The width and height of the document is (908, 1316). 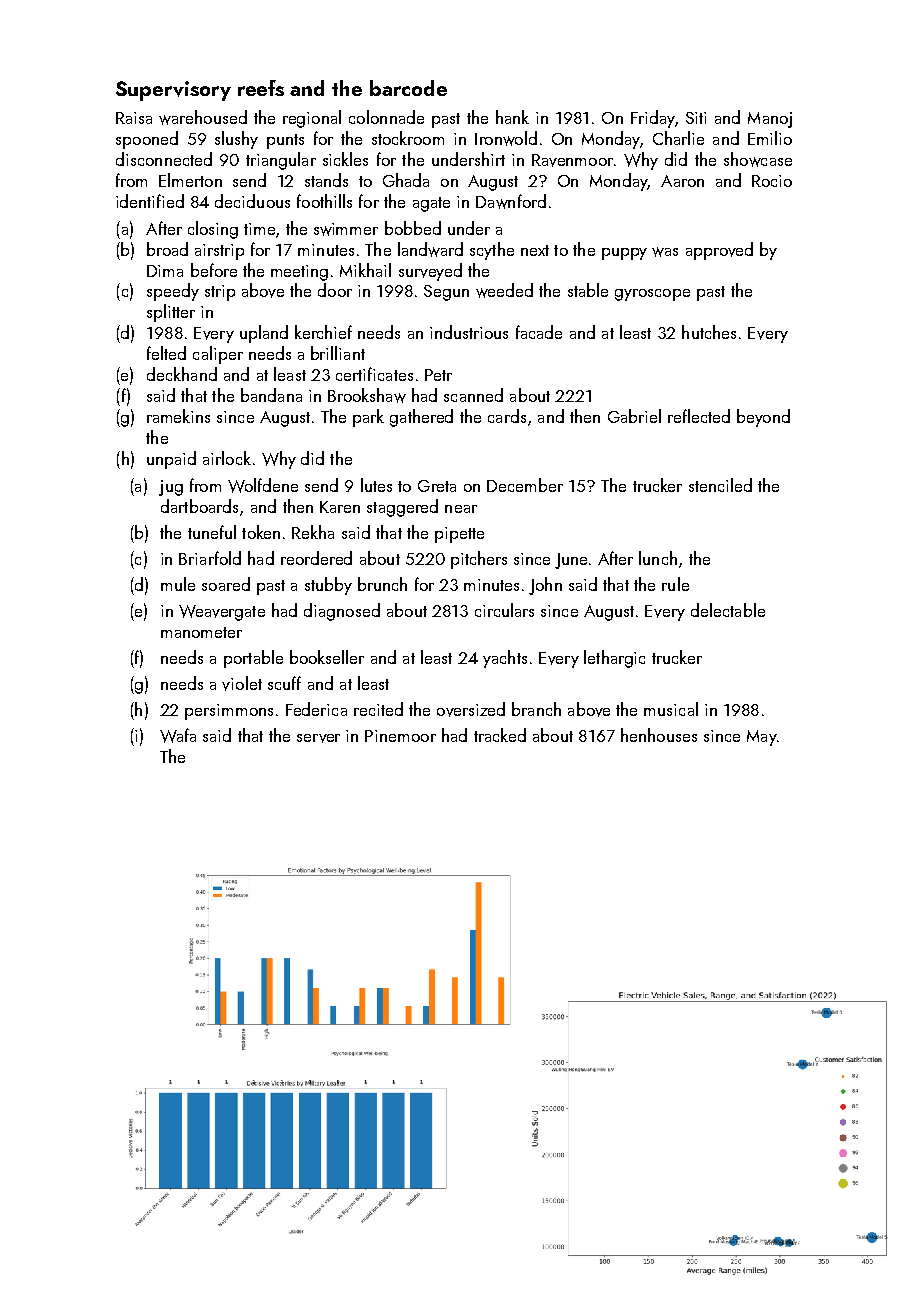 What do you see at coordinates (261, 88) in the document?
I see `reefs` at bounding box center [261, 88].
